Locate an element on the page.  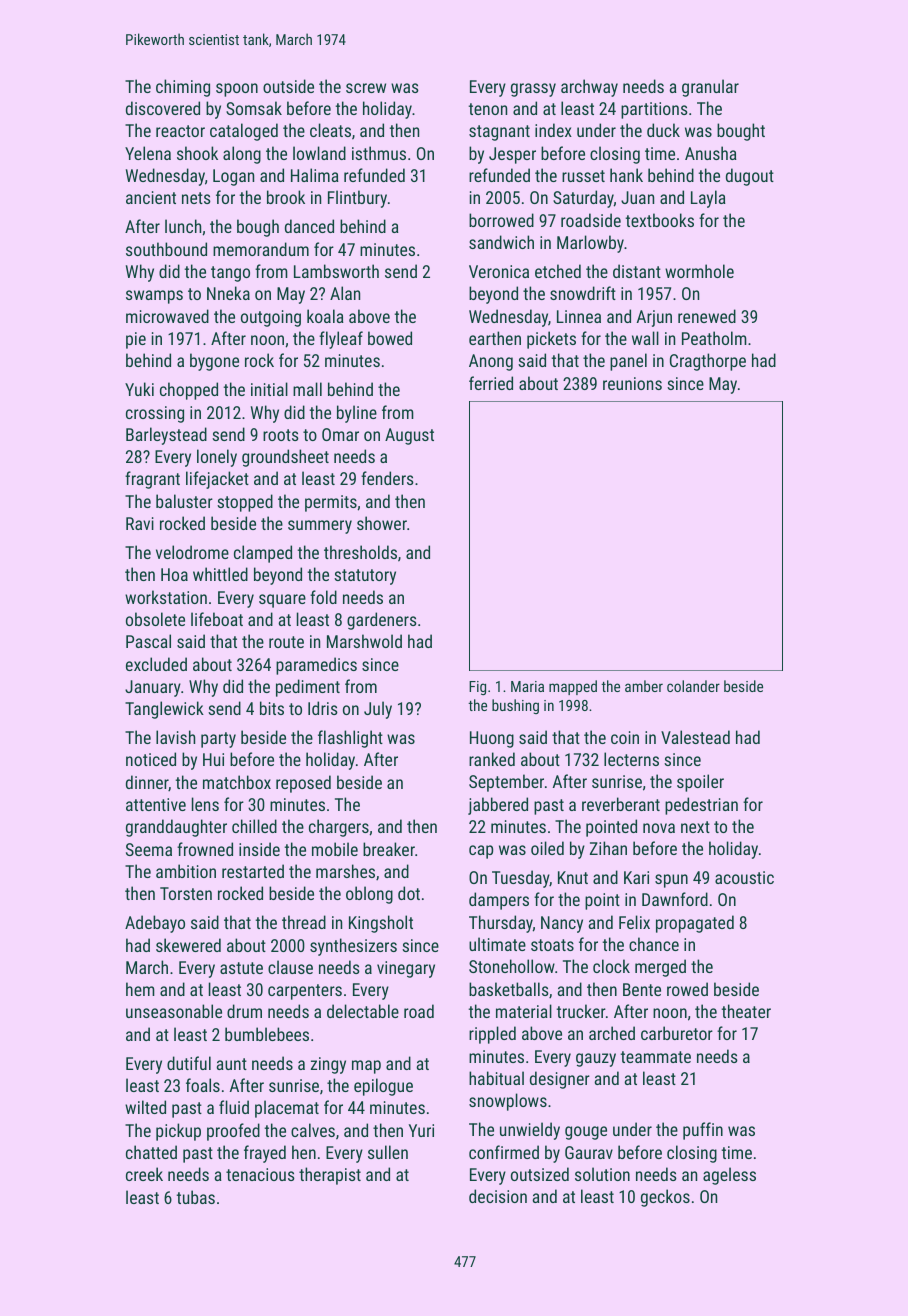
grassy is located at coordinates (533, 90).
